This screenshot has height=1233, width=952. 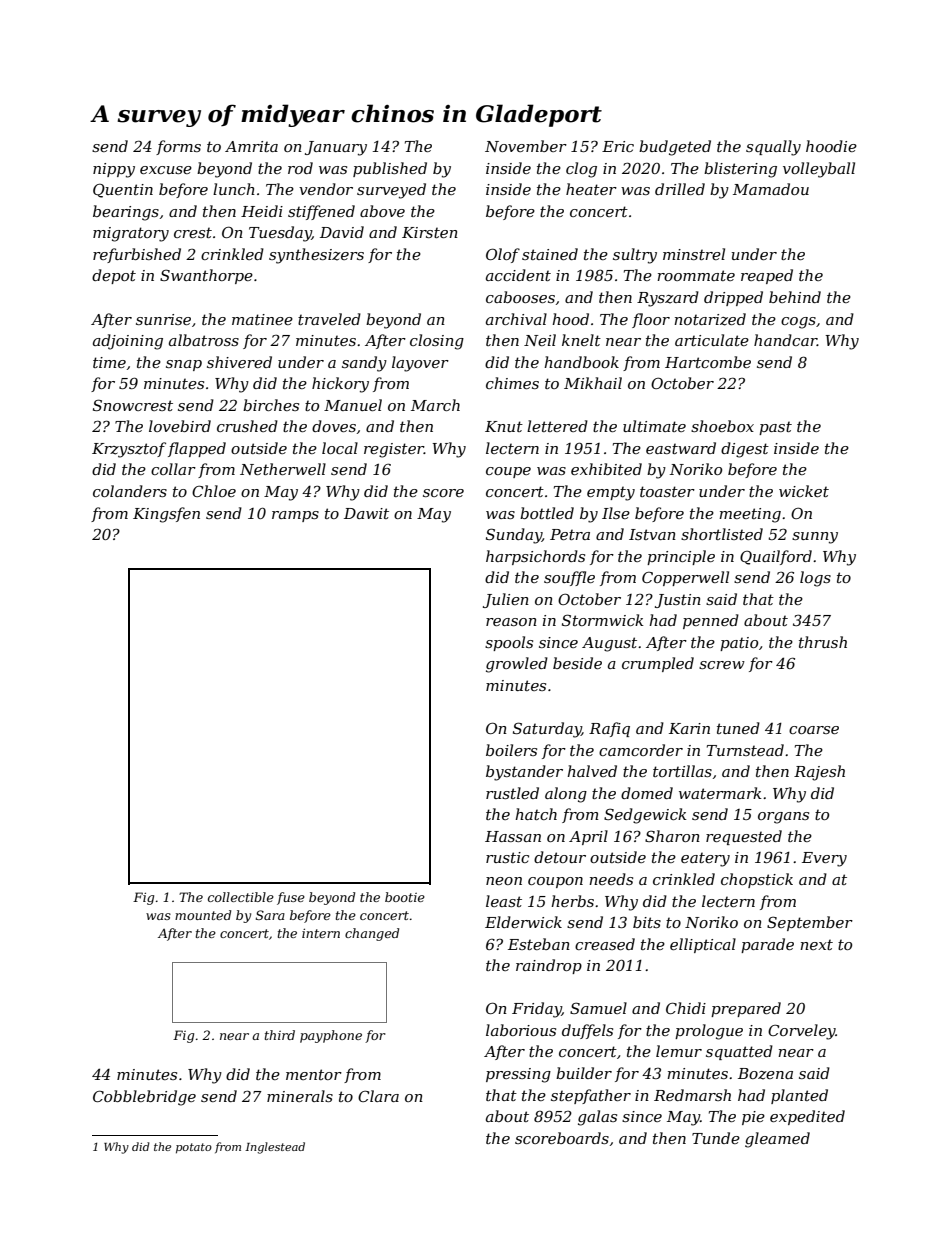 I want to click on fuse, so click(x=291, y=898).
